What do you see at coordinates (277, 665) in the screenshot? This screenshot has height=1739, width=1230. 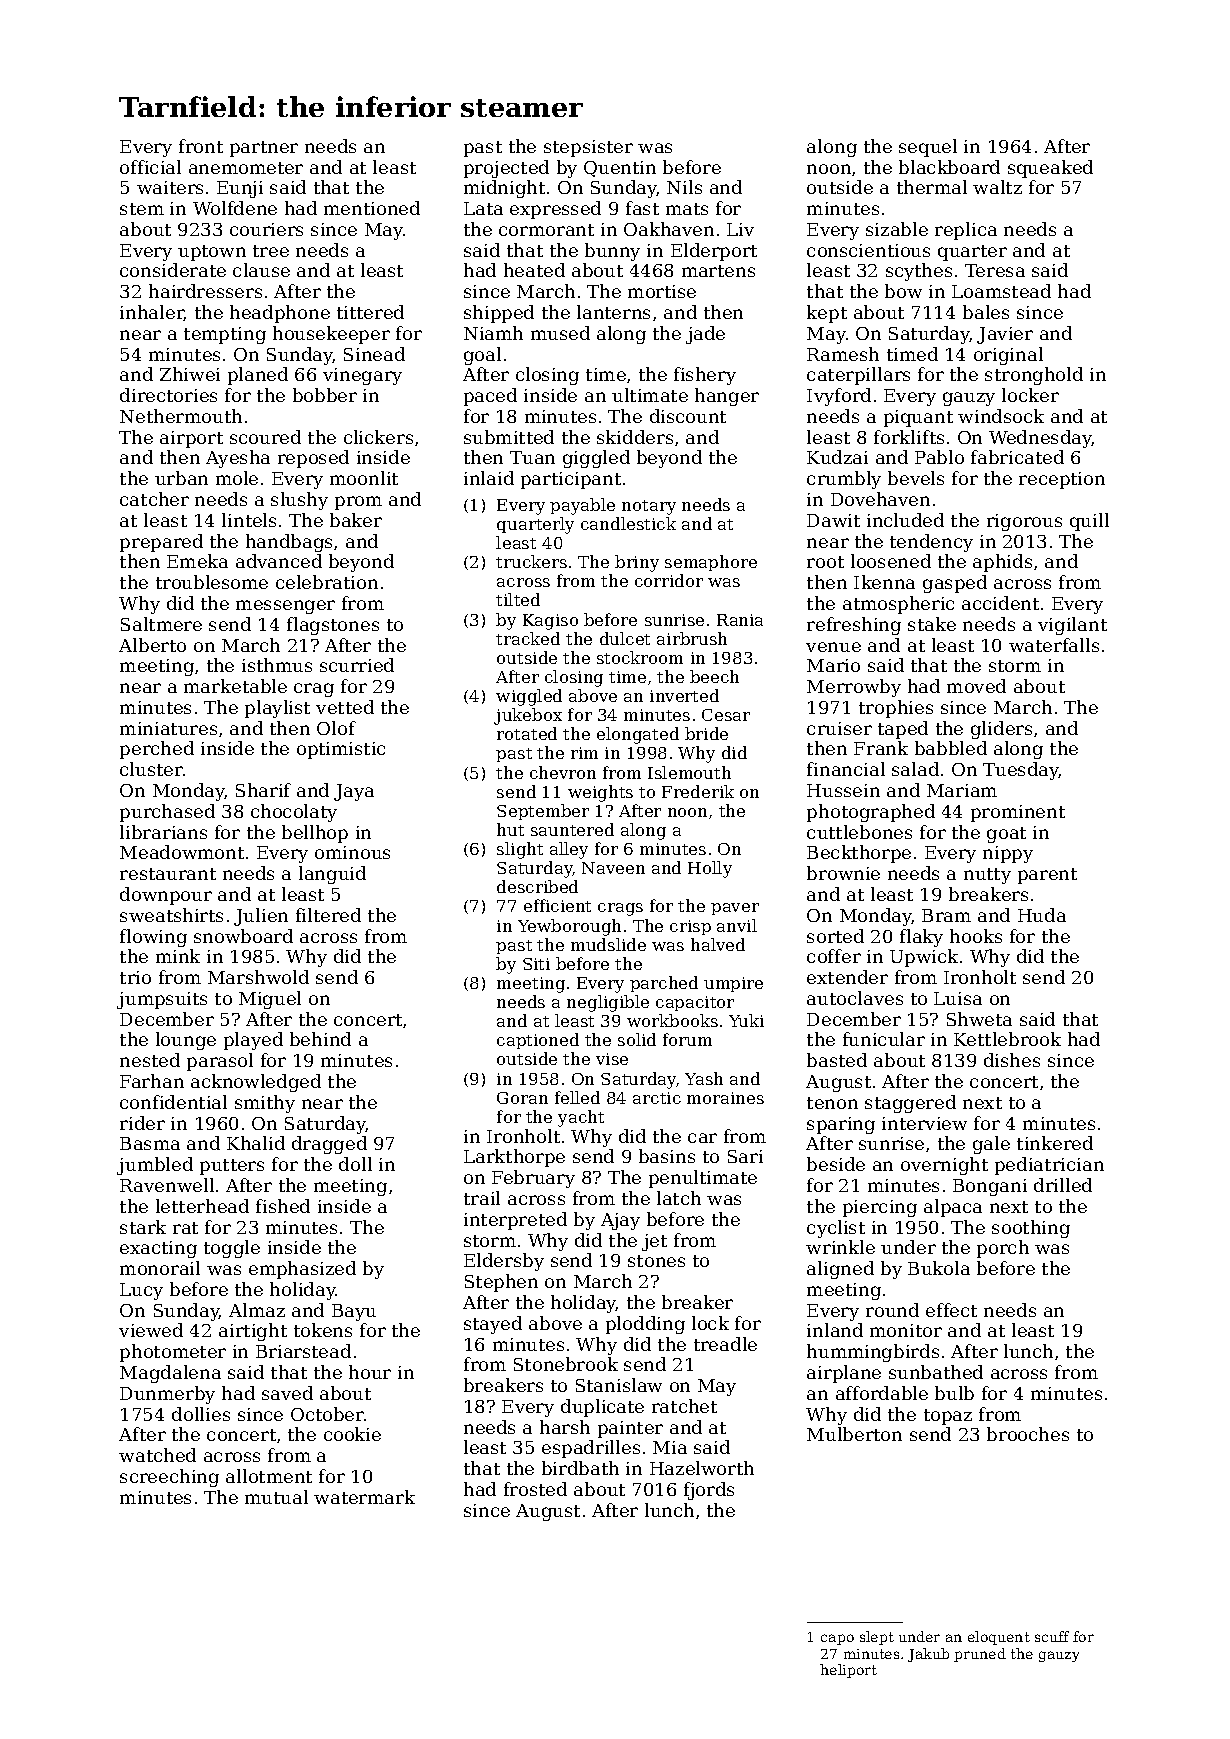 I see `isthmus` at bounding box center [277, 665].
